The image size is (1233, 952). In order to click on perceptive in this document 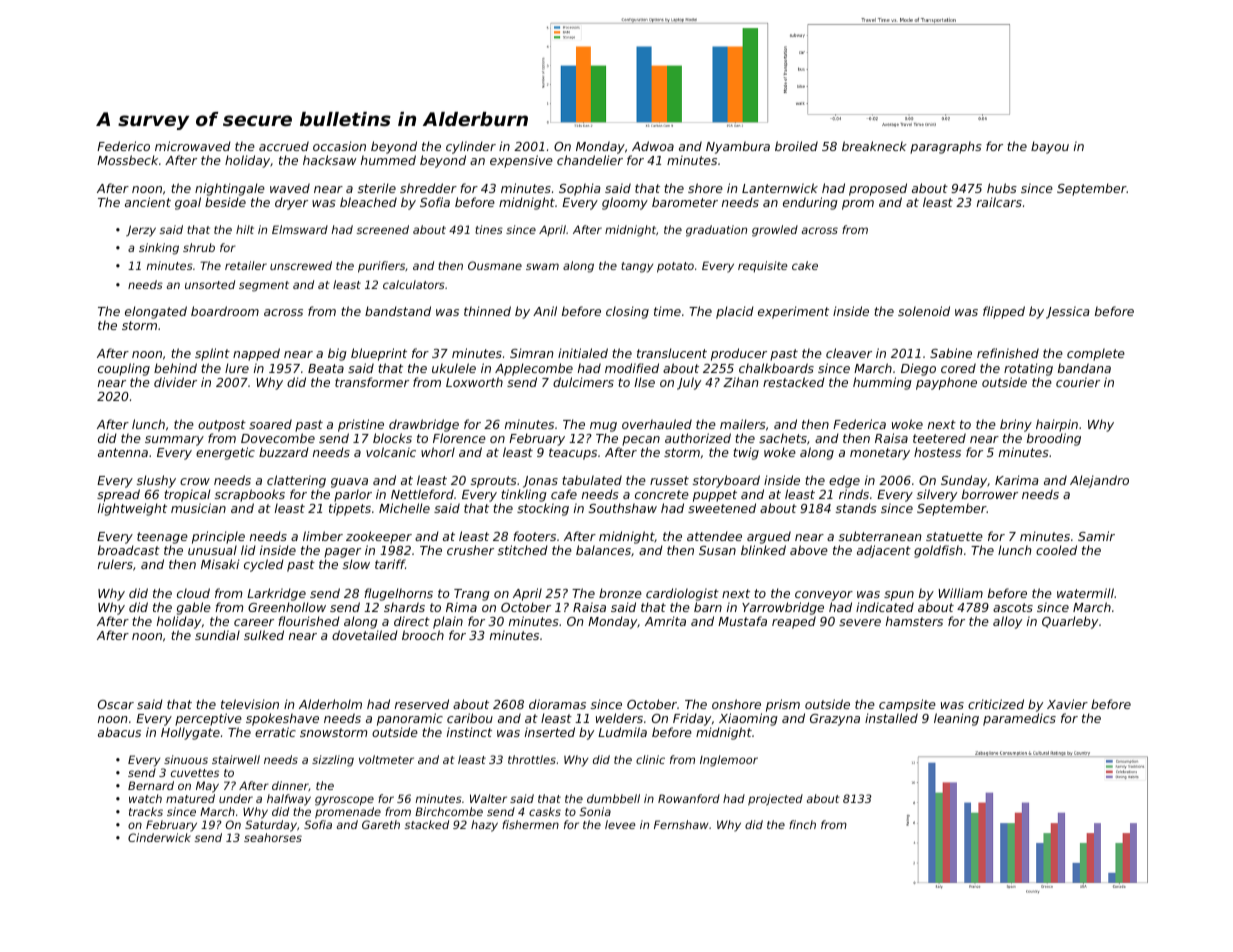, I will do `click(208, 719)`.
